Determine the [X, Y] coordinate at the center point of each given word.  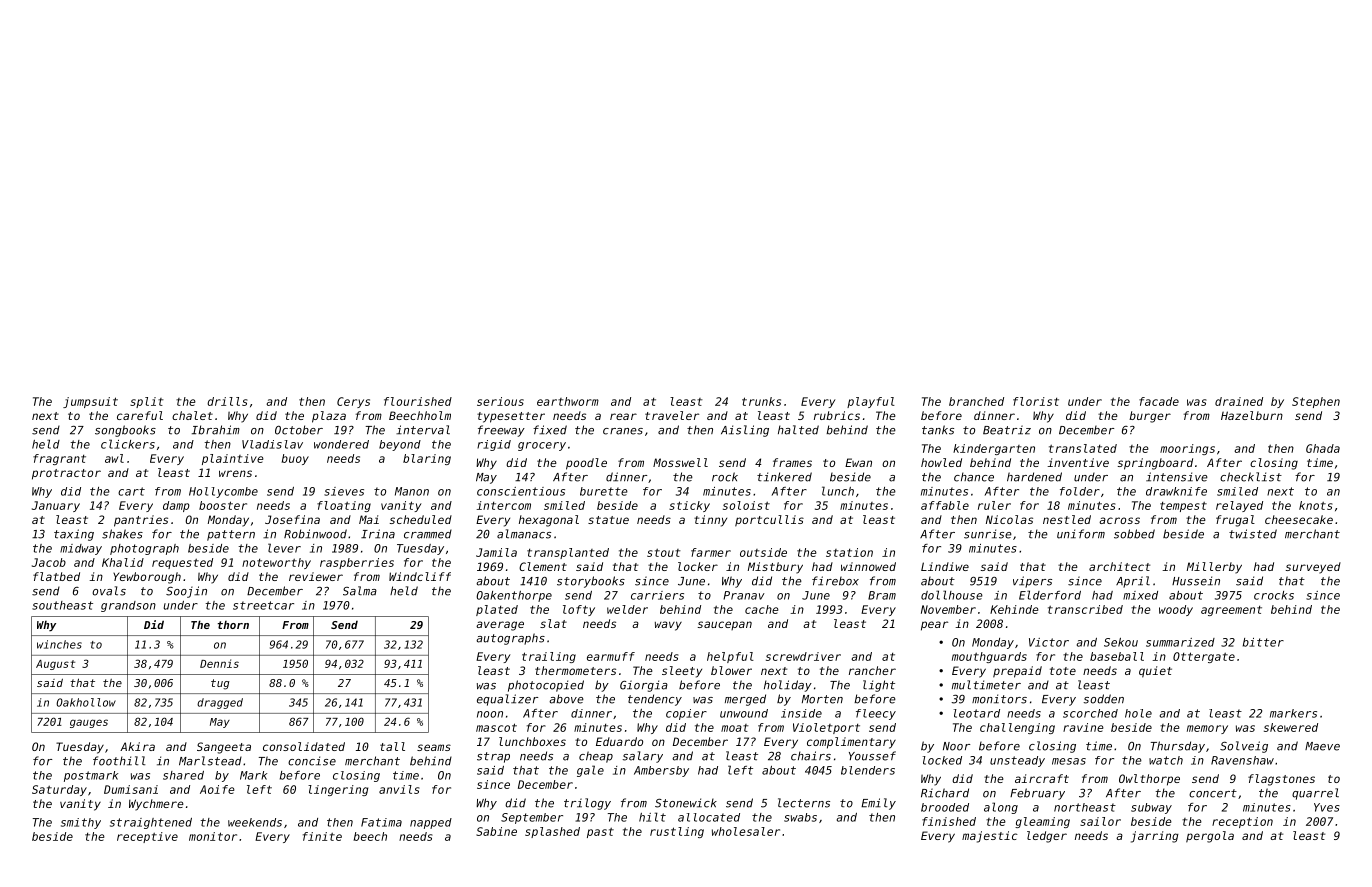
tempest [1183, 507]
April [1133, 582]
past [600, 833]
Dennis [219, 663]
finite [322, 836]
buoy [295, 459]
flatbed [56, 576]
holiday [788, 686]
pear [934, 626]
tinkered [784, 477]
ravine [1083, 727]
